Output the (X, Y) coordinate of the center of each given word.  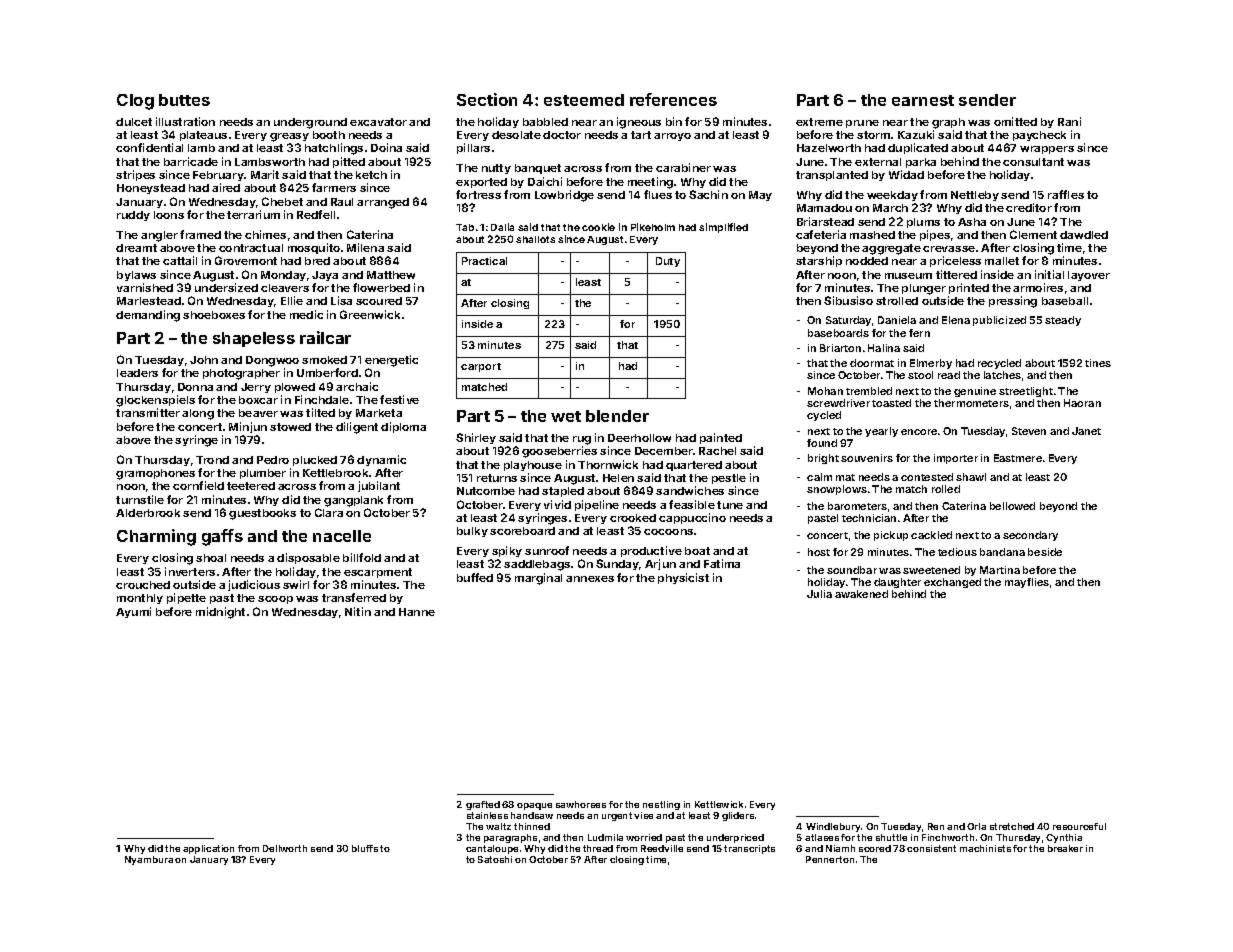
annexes (590, 579)
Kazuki (916, 134)
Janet (1086, 431)
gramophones (155, 474)
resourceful (1079, 826)
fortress (478, 194)
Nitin (358, 611)
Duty (668, 262)
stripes (135, 175)
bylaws (136, 276)
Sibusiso (848, 300)
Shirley (476, 438)
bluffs (365, 848)
